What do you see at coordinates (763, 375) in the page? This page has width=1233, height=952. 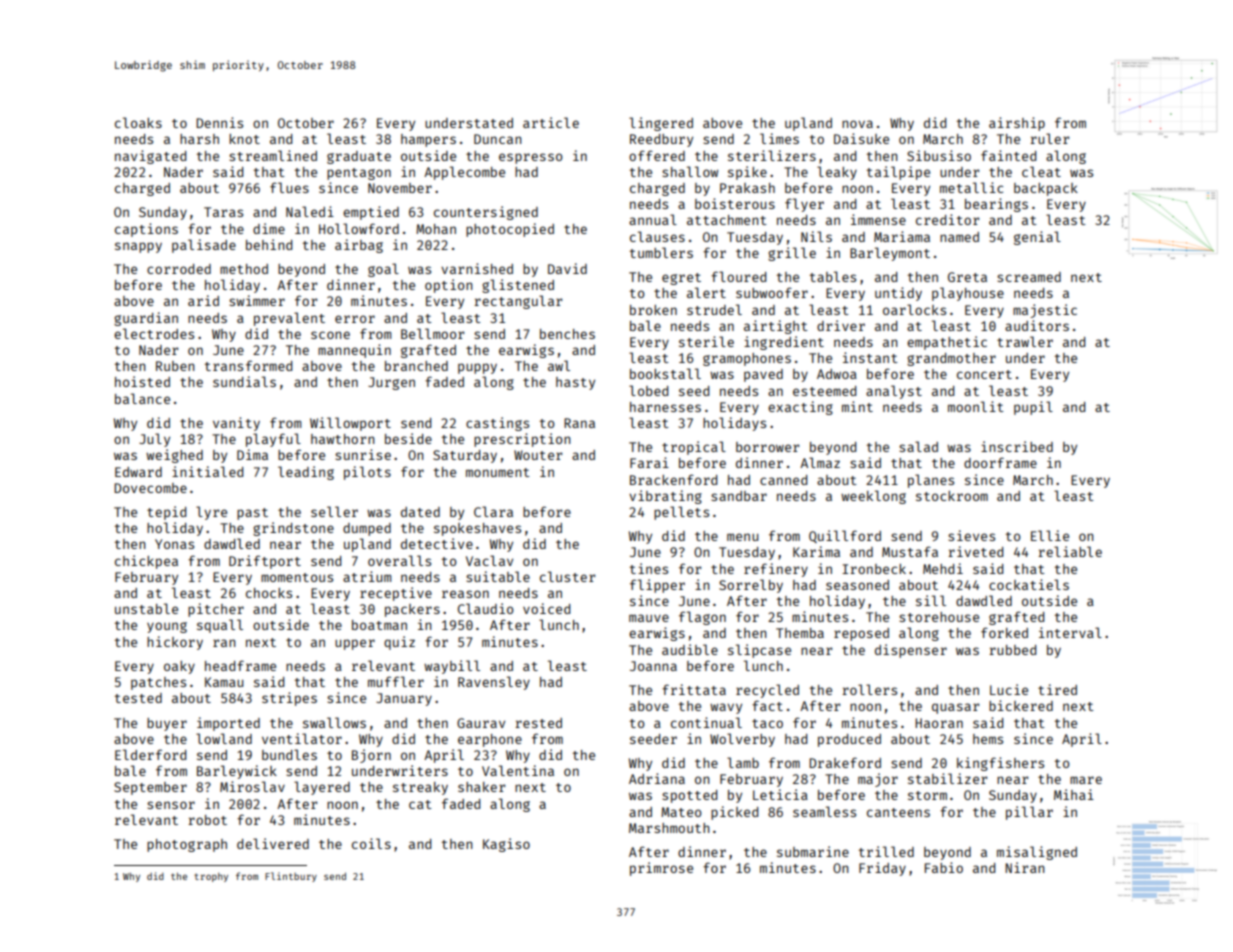 I see `paved` at bounding box center [763, 375].
